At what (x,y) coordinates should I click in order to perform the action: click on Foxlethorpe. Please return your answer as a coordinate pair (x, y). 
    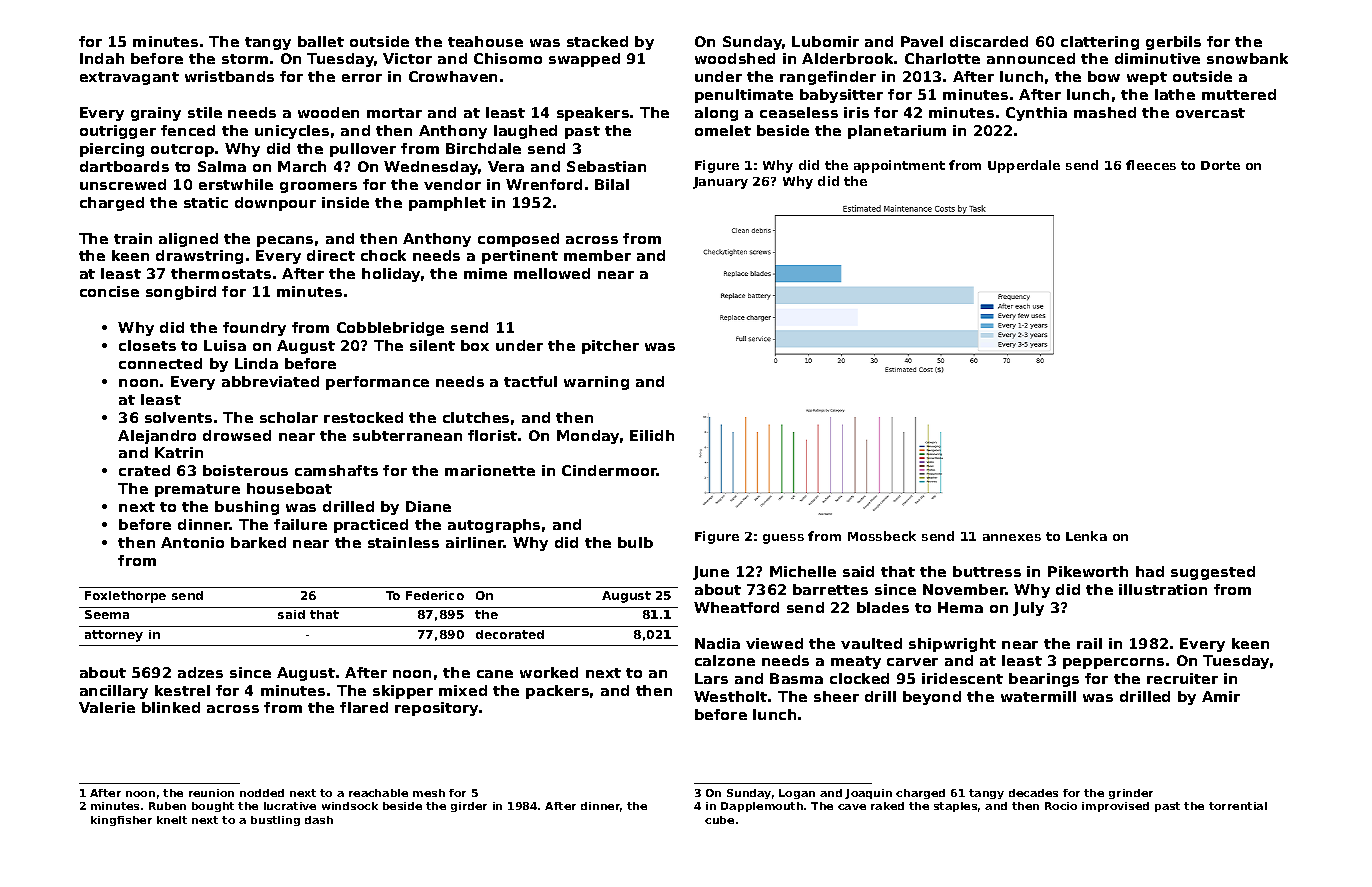
    Looking at the image, I should click on (125, 597).
